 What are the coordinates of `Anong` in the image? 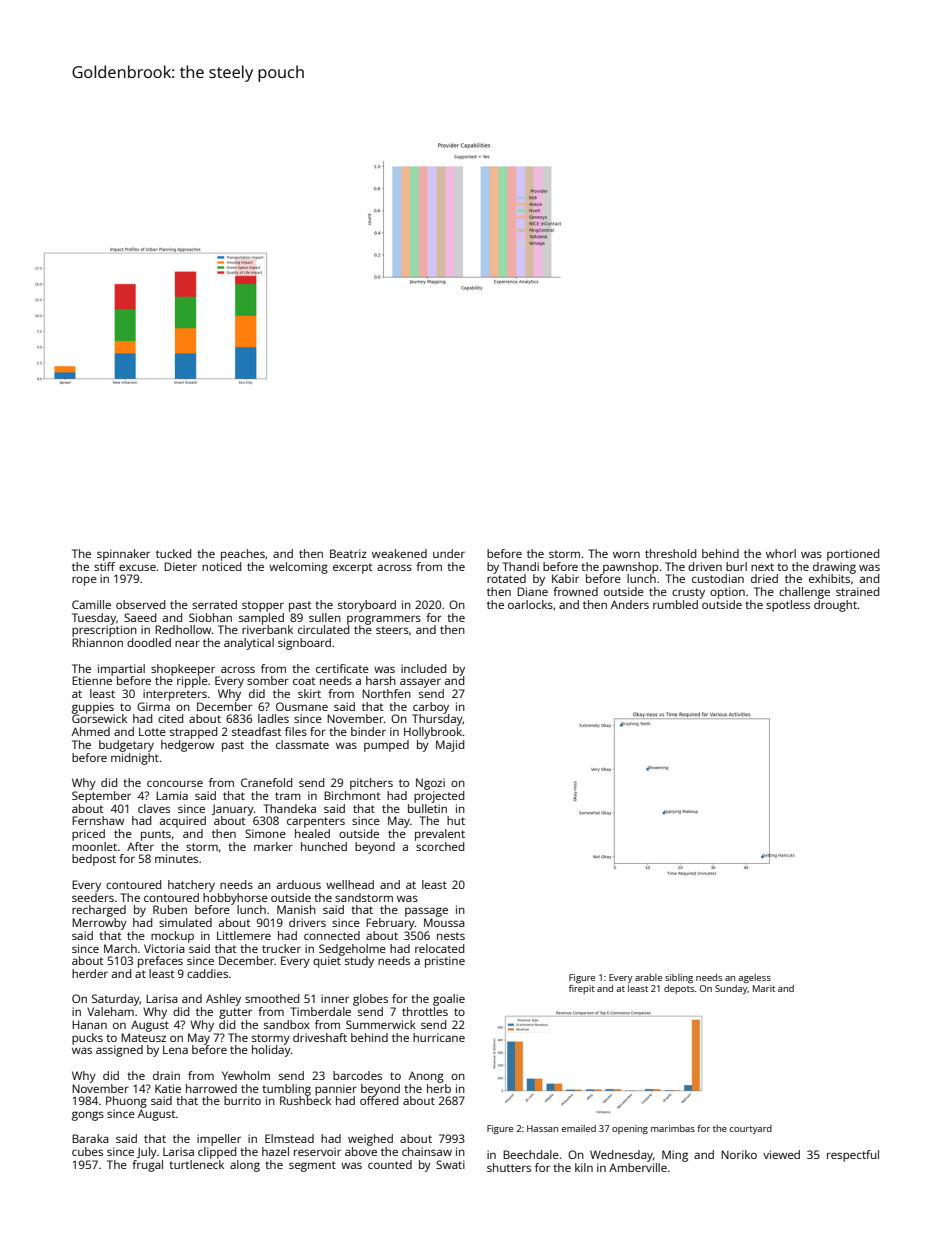 It's located at (426, 1077).
